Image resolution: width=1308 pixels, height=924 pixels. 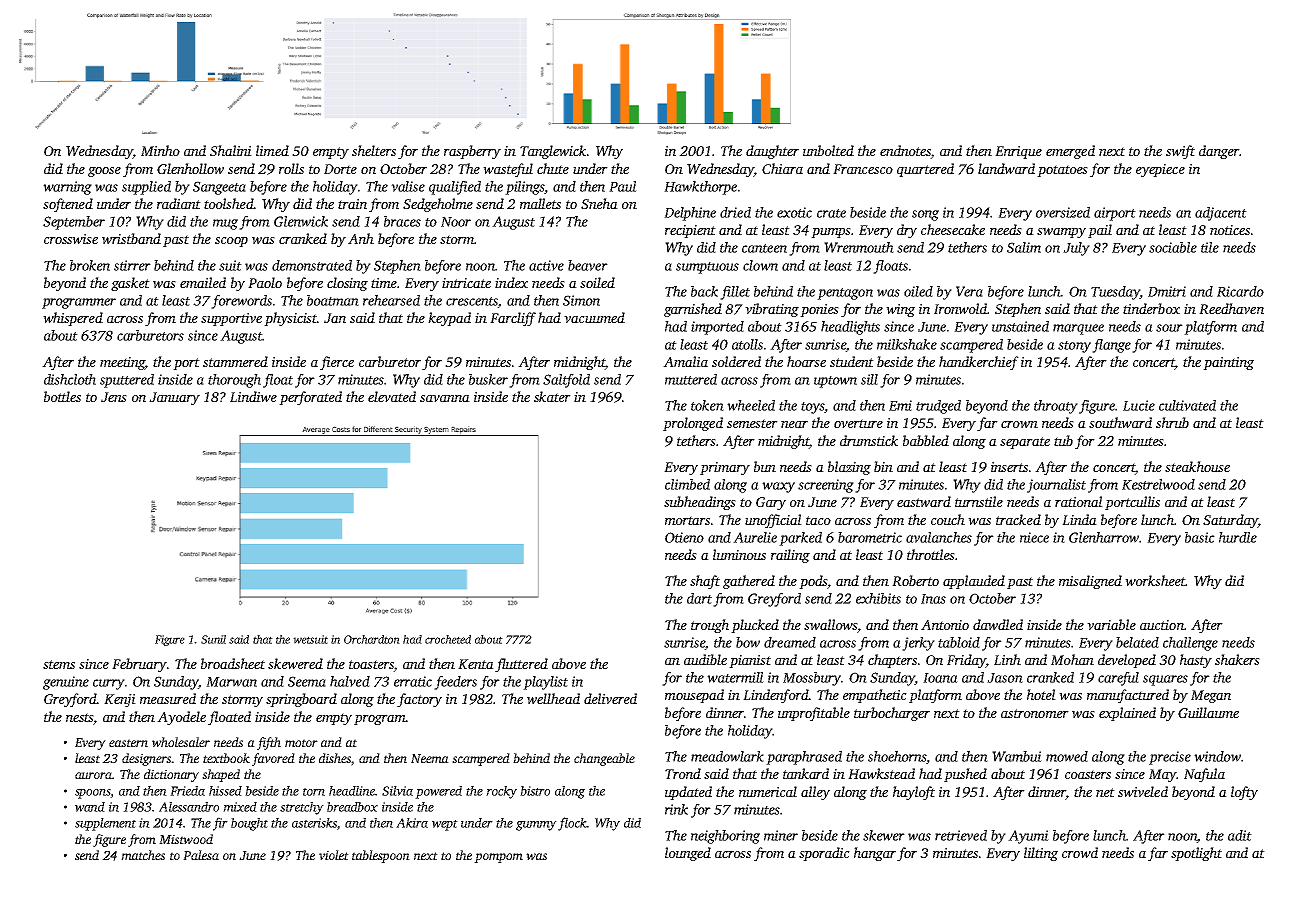 What do you see at coordinates (1105, 792) in the screenshot?
I see `net` at bounding box center [1105, 792].
